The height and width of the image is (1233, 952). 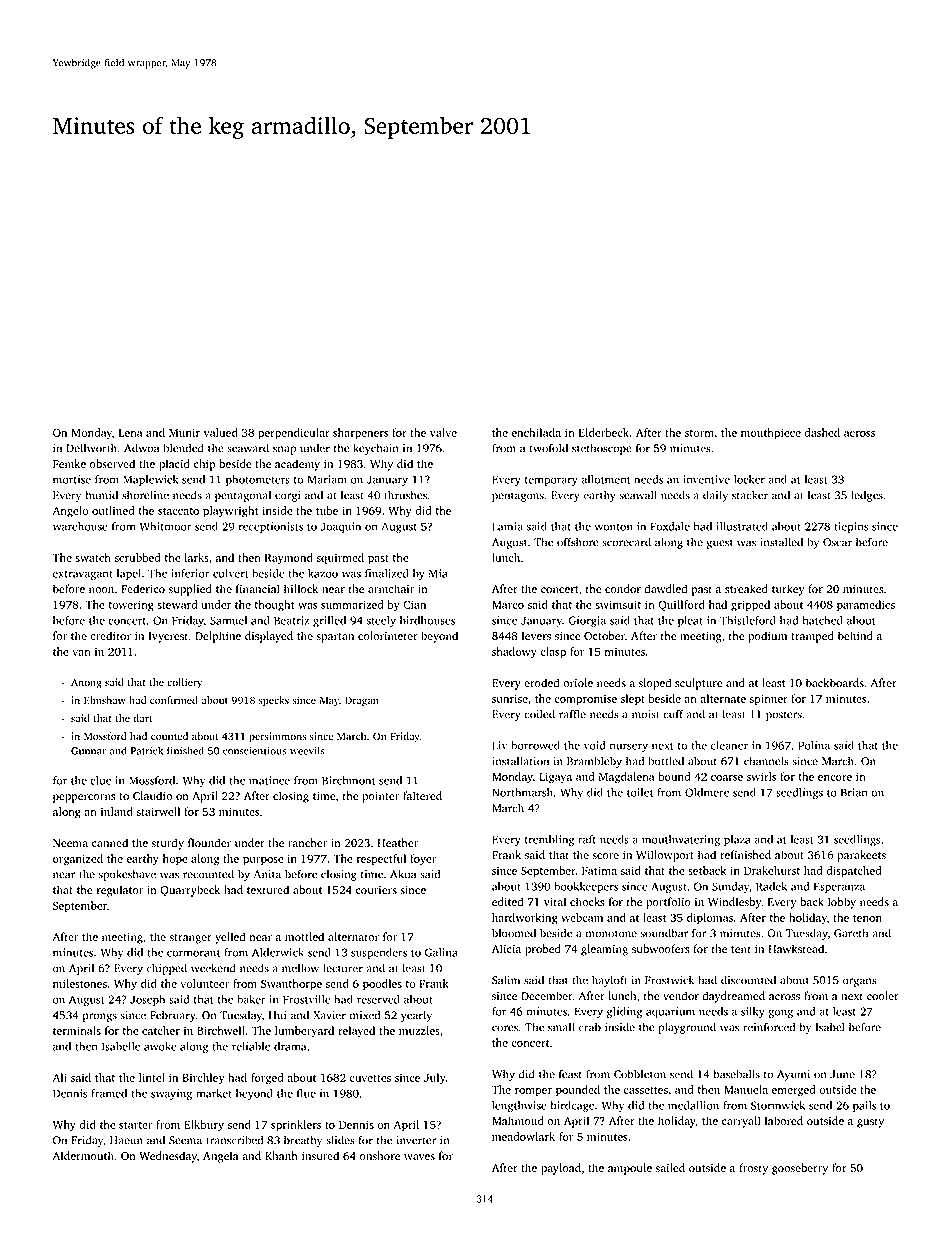 I want to click on Joseph, so click(x=147, y=1000).
